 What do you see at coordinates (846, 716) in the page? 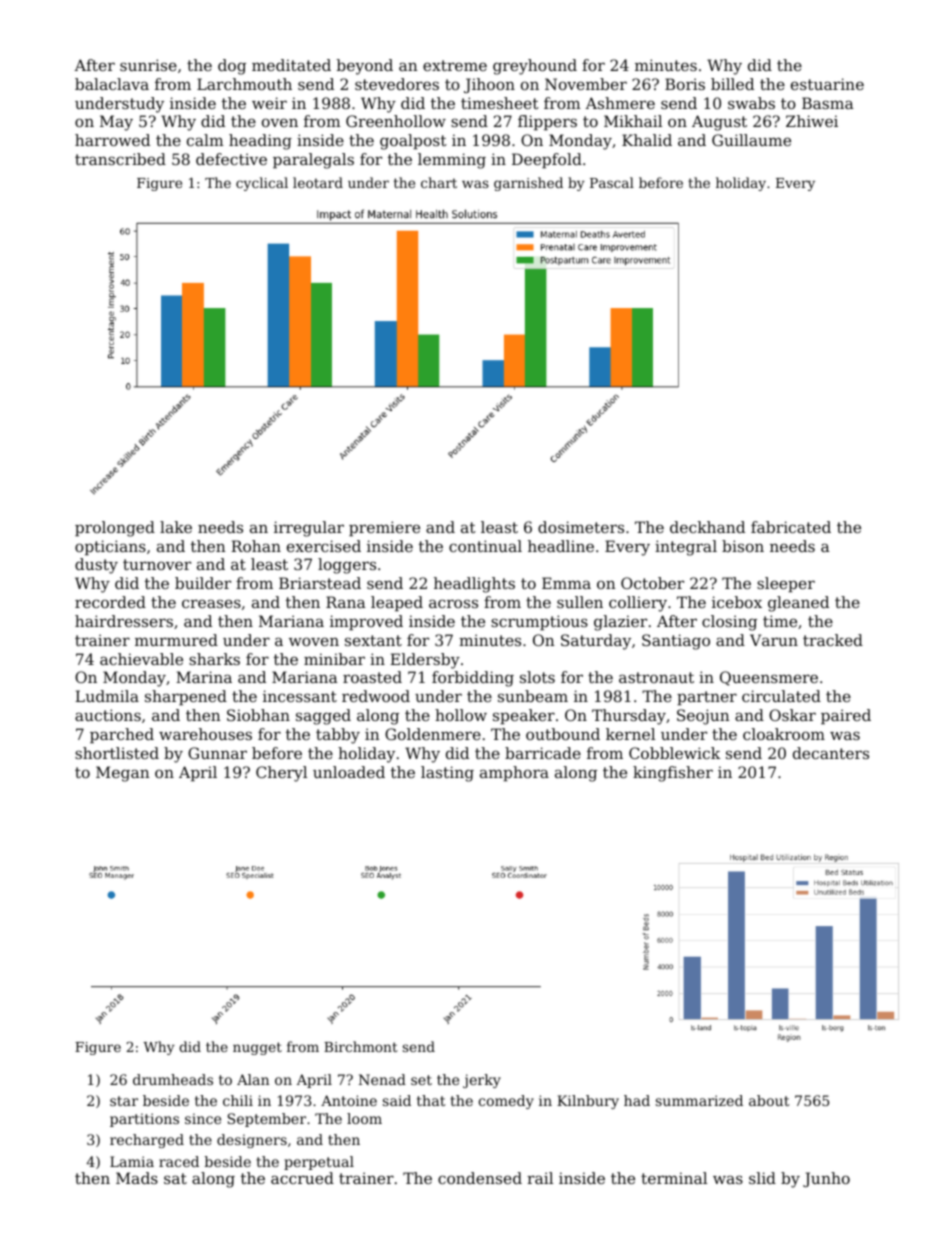
I see `paired` at bounding box center [846, 716].
